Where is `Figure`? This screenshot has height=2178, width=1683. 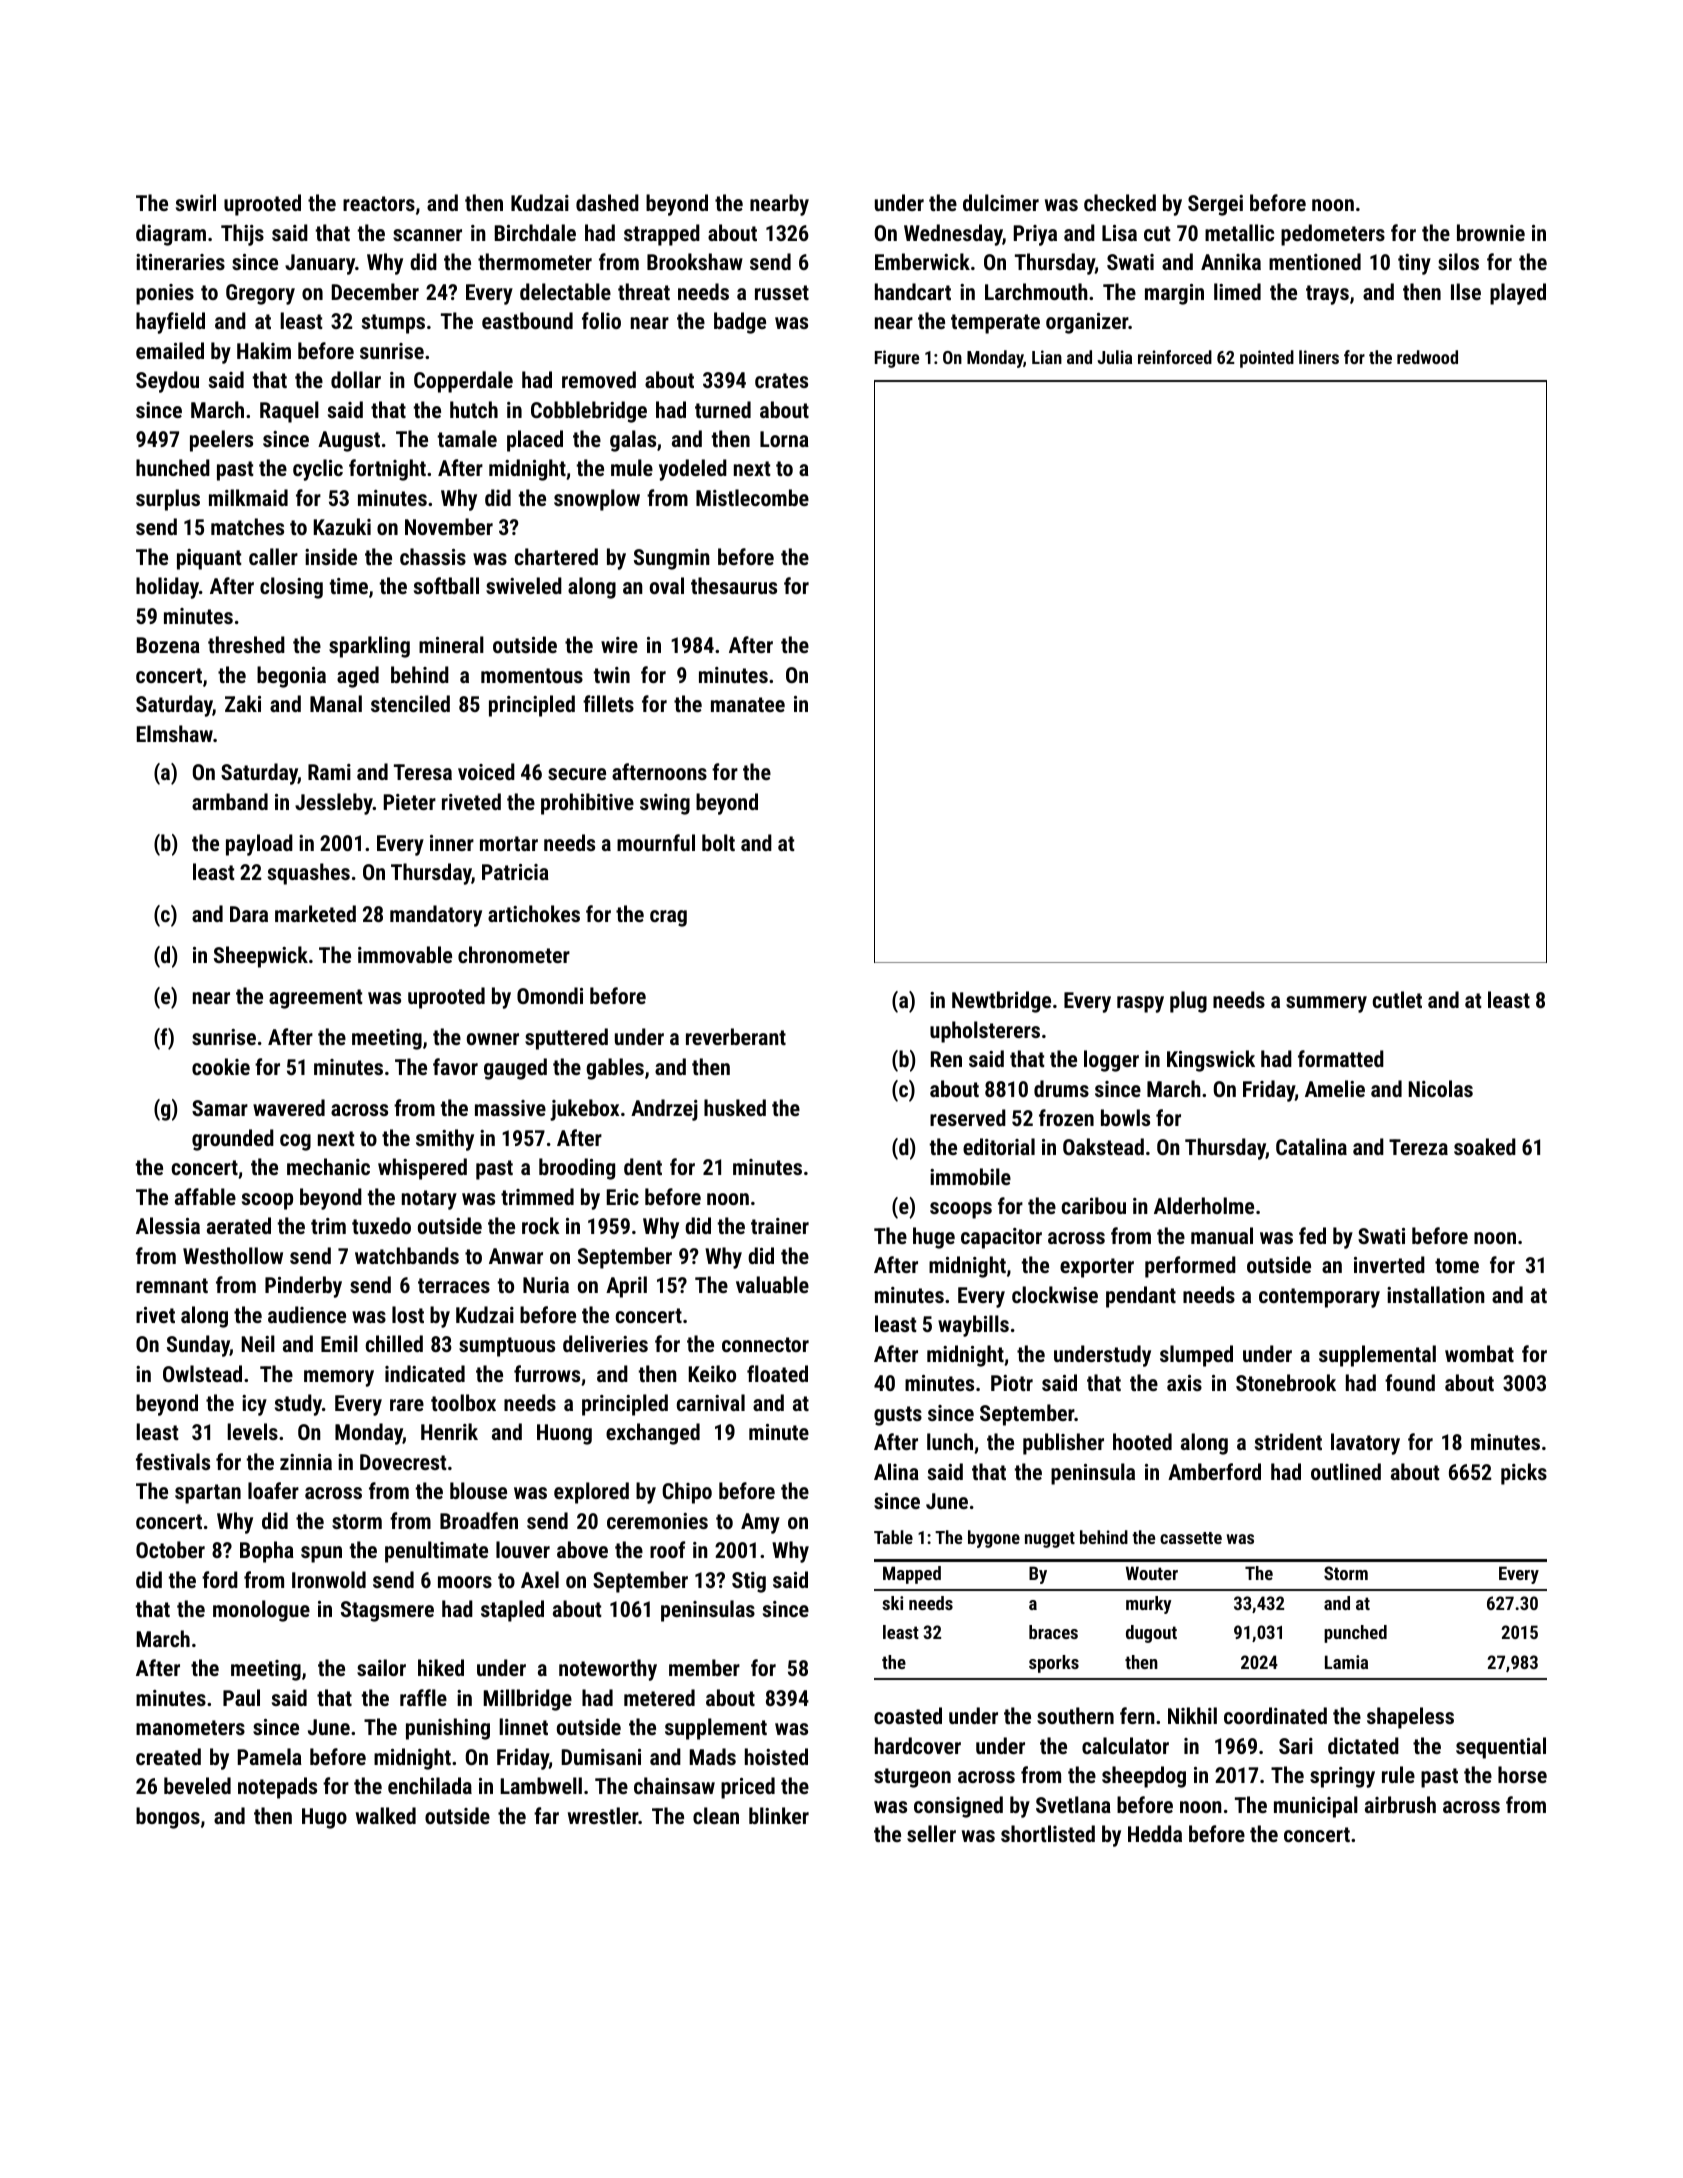 Figure is located at coordinates (897, 359).
